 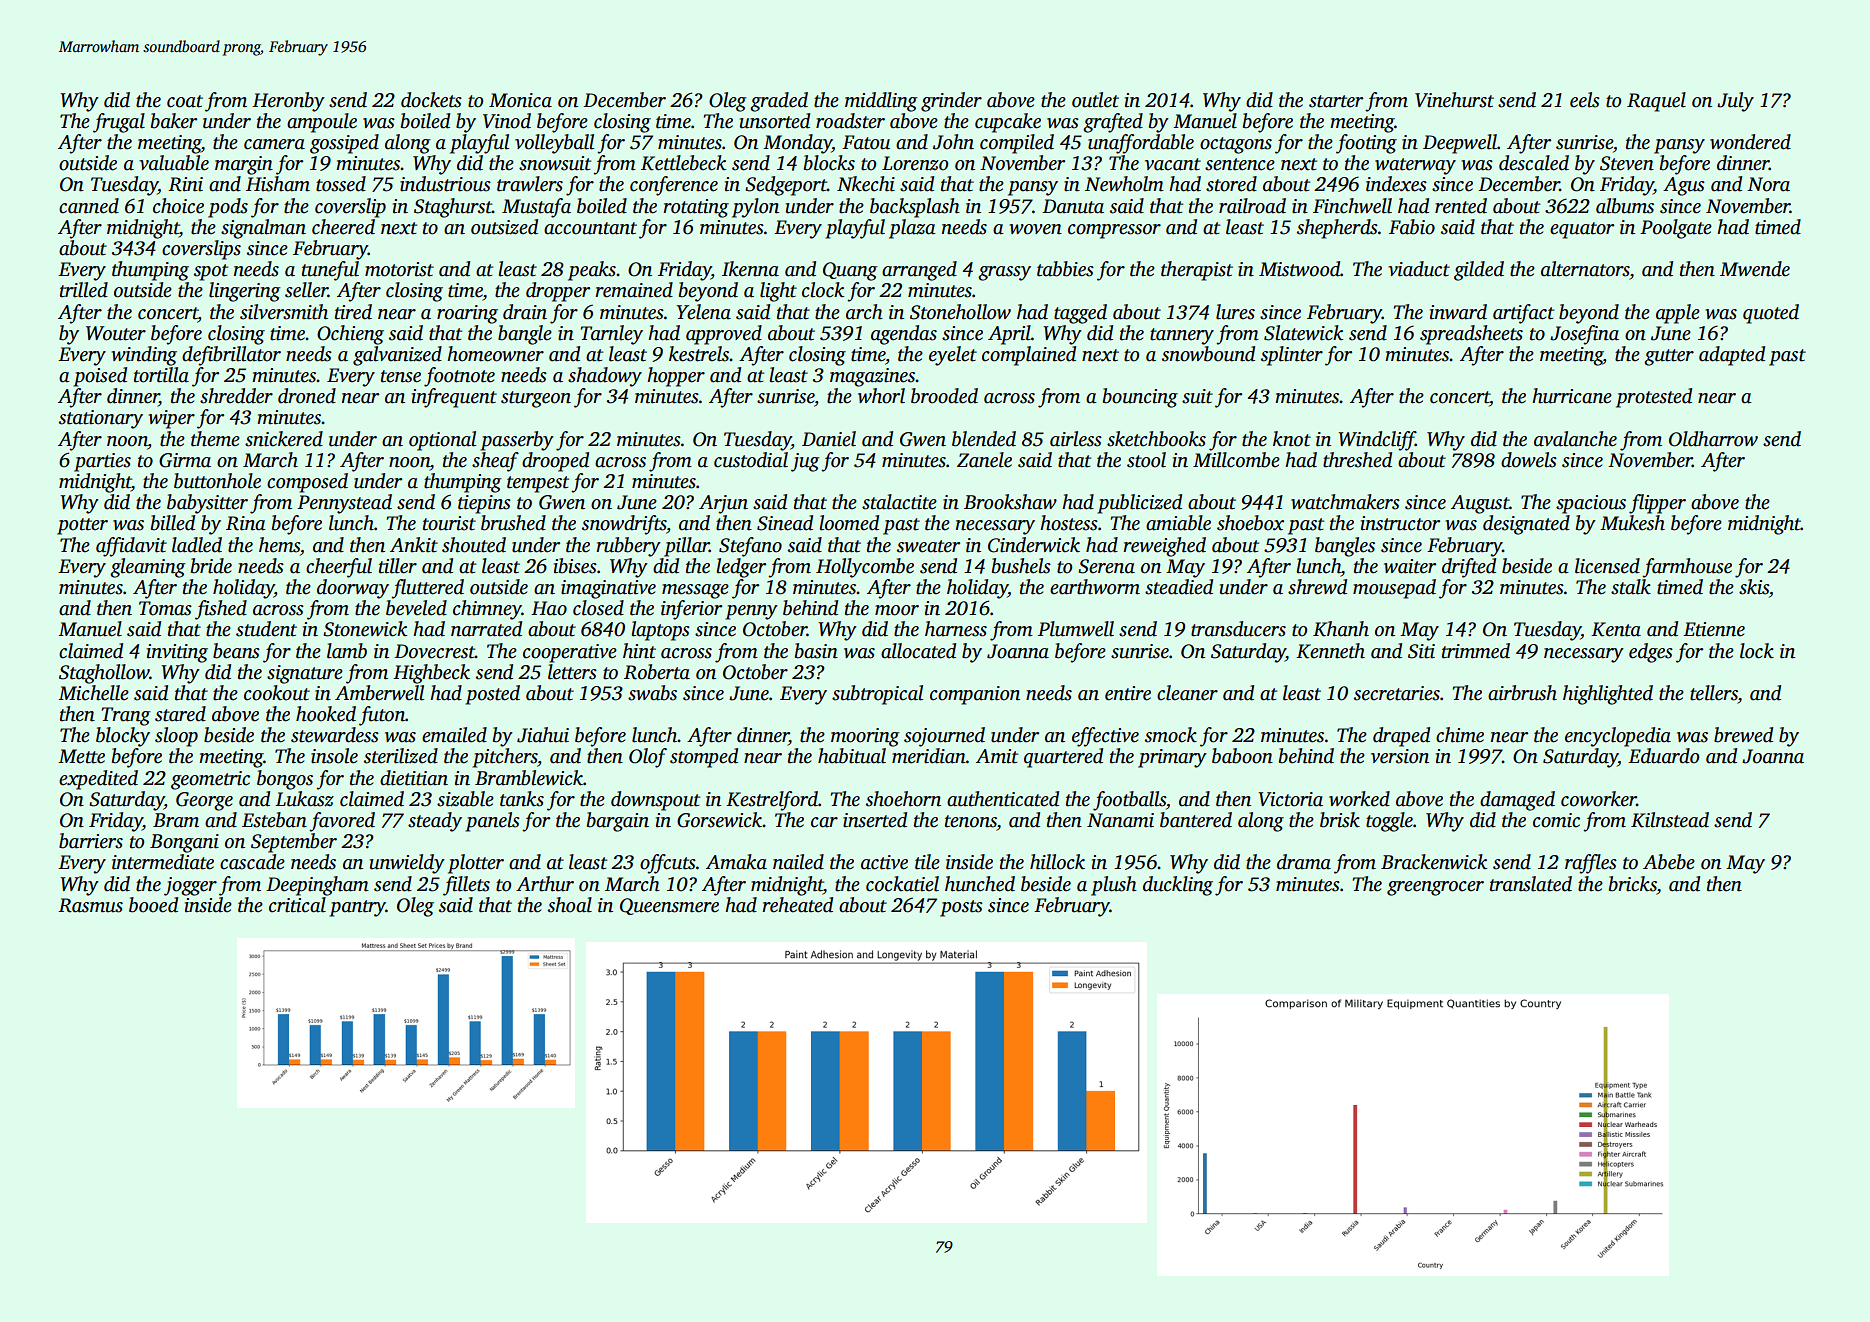 What do you see at coordinates (288, 102) in the screenshot?
I see `Heronby` at bounding box center [288, 102].
